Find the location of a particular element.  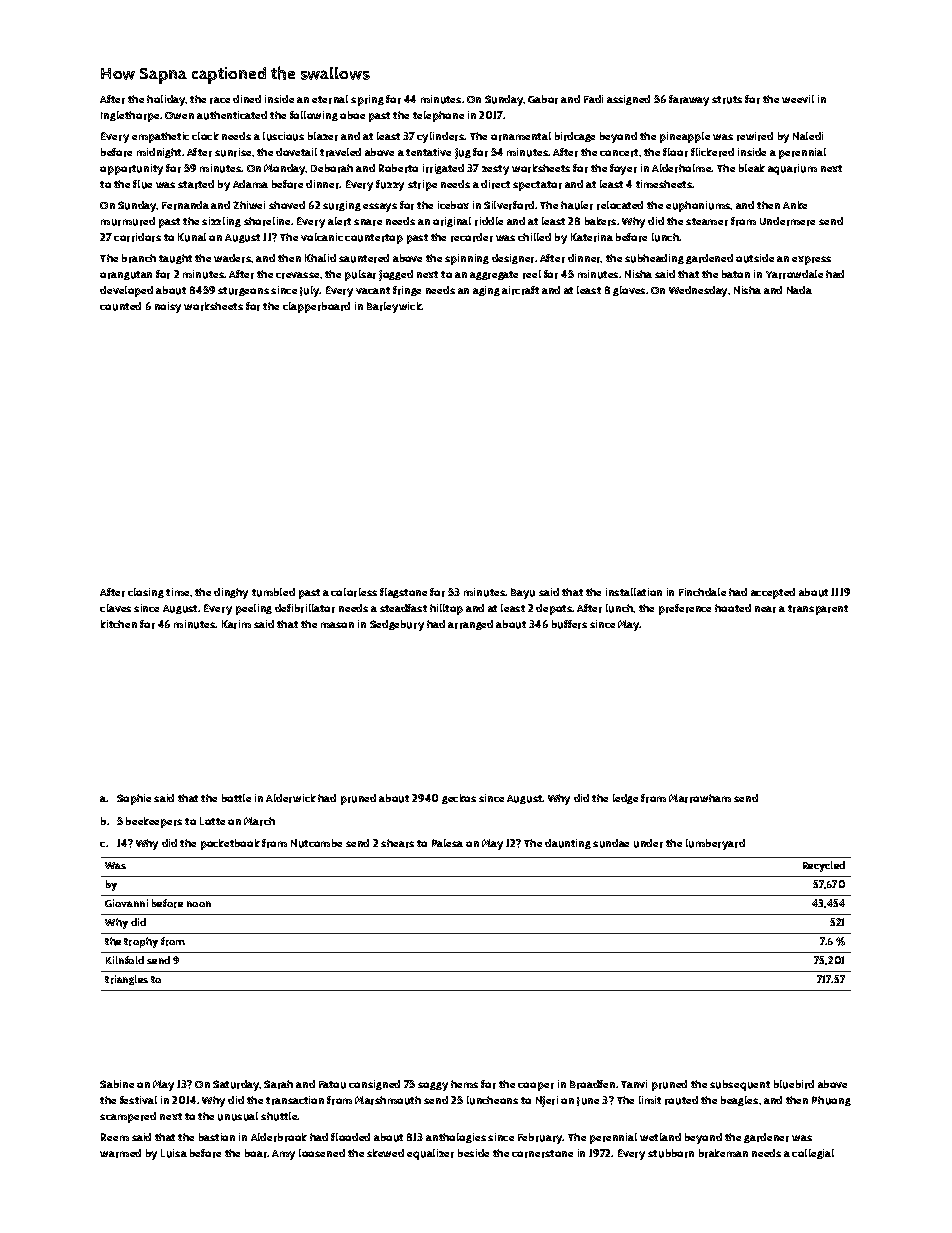

Amy is located at coordinates (283, 1155).
